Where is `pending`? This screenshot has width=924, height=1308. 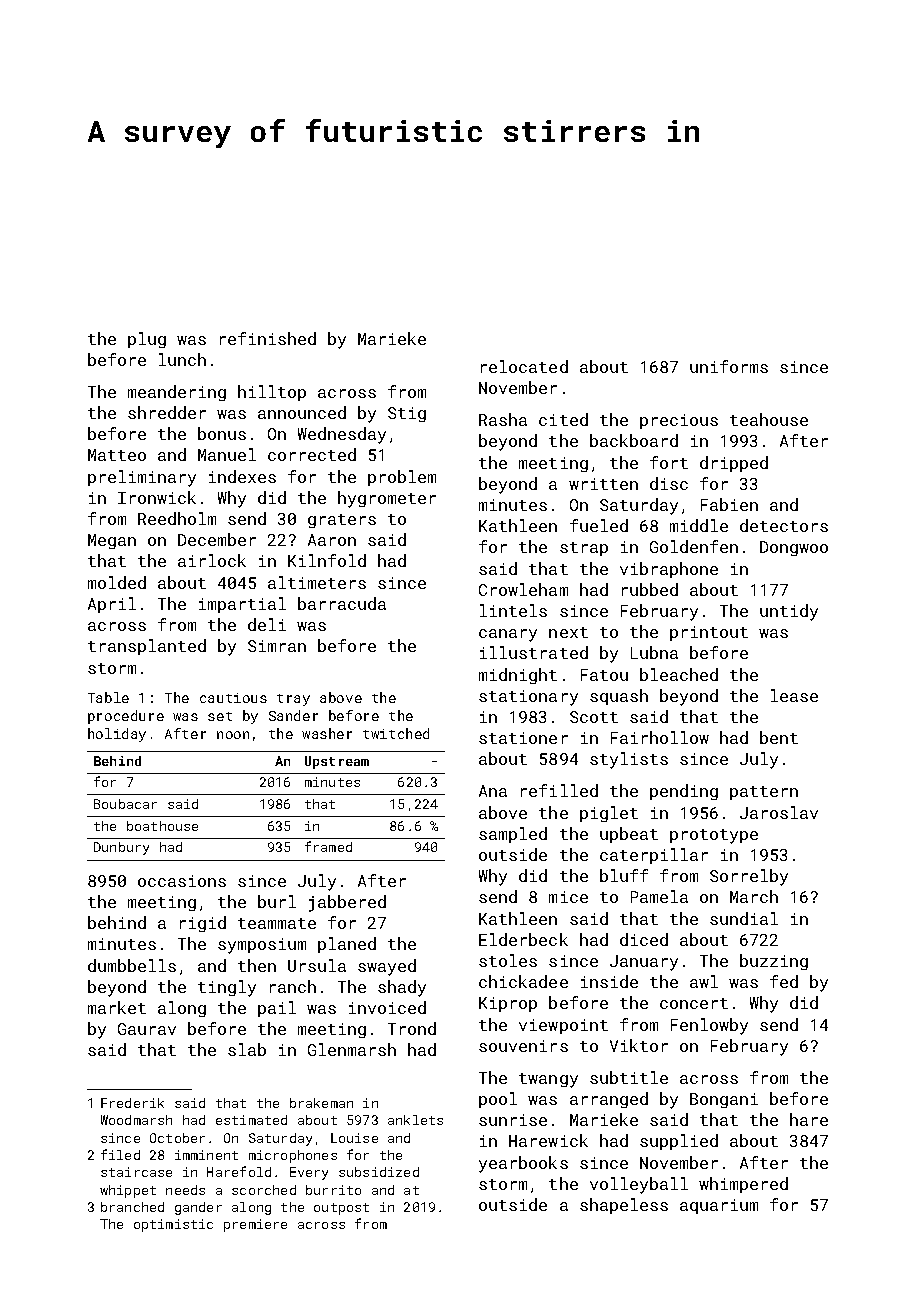 pending is located at coordinates (684, 792).
